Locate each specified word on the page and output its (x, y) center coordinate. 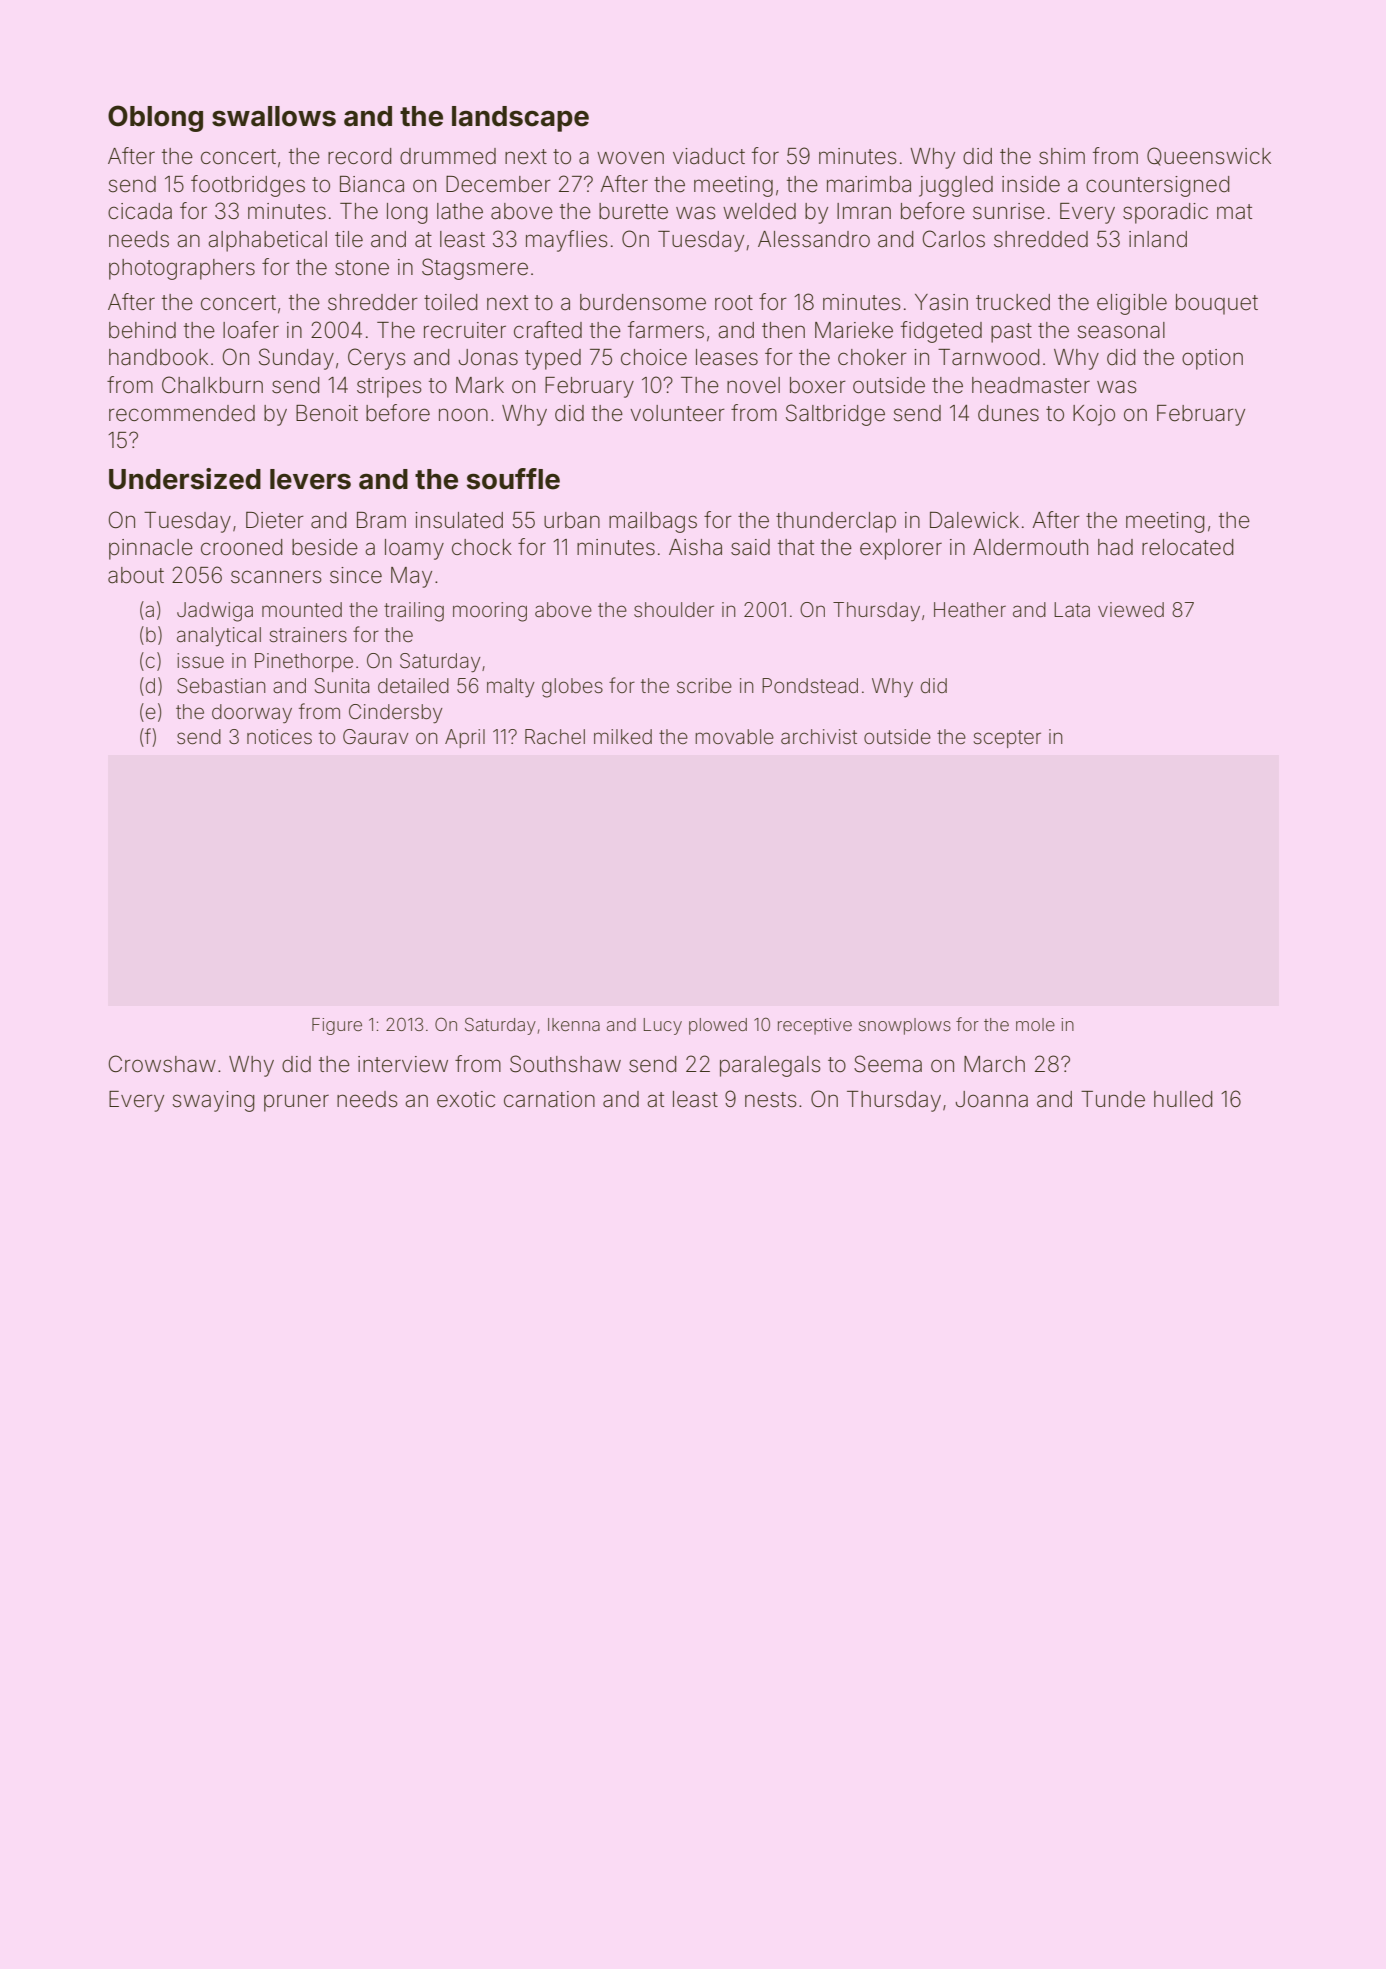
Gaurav (376, 736)
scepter (1007, 739)
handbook (158, 357)
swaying (213, 1101)
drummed (448, 156)
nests (771, 1100)
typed (553, 359)
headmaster (1031, 385)
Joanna (991, 1099)
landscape (520, 119)
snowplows (905, 1026)
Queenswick (1209, 156)
